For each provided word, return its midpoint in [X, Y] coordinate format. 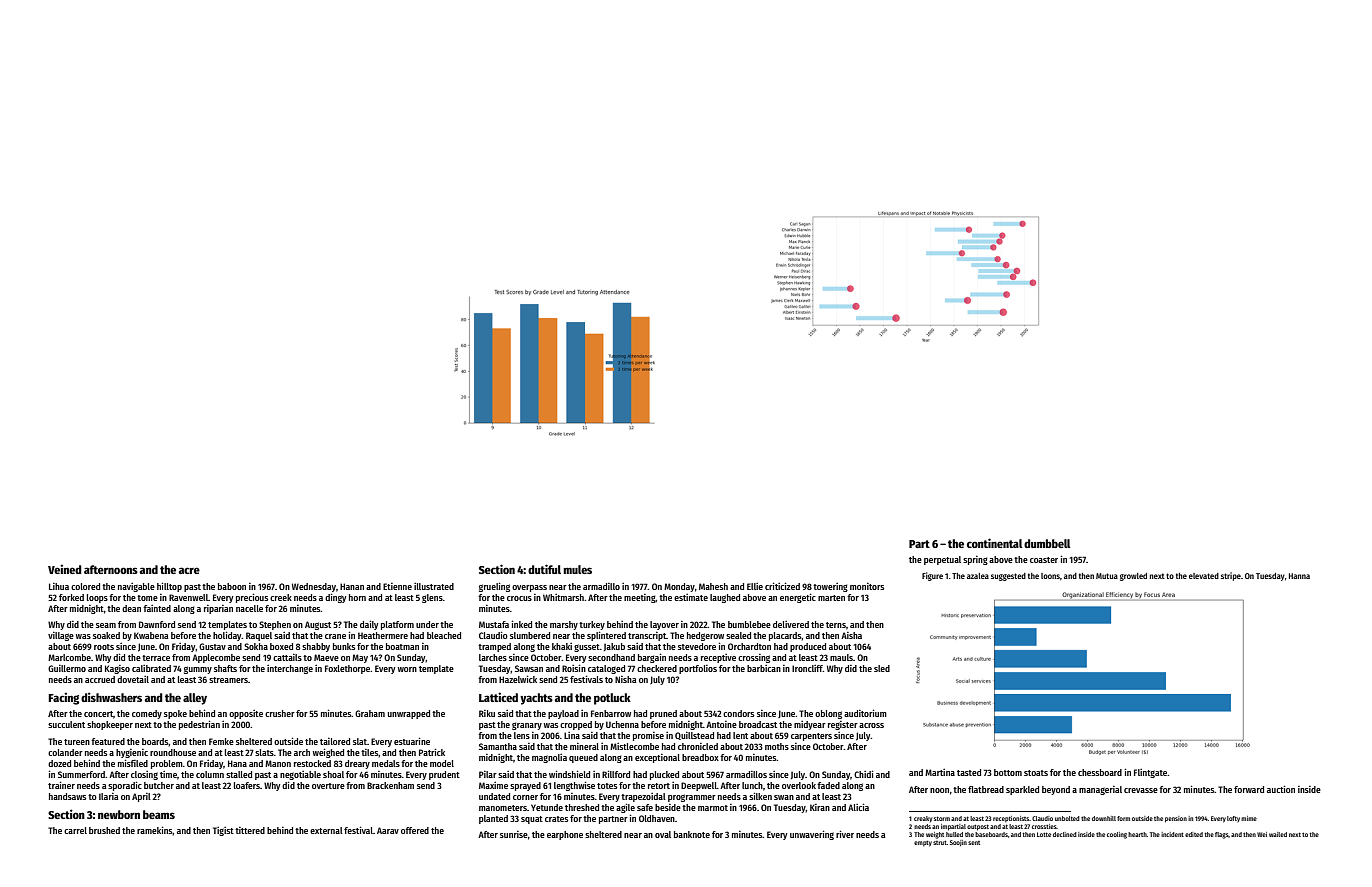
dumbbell [1047, 543]
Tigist [223, 831]
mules [577, 569]
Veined [65, 569]
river [845, 834]
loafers [247, 785]
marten [831, 598]
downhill [1104, 818]
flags [1222, 835]
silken [760, 796]
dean [131, 608]
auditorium [865, 713]
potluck [612, 699]
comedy [147, 714]
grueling [494, 587]
